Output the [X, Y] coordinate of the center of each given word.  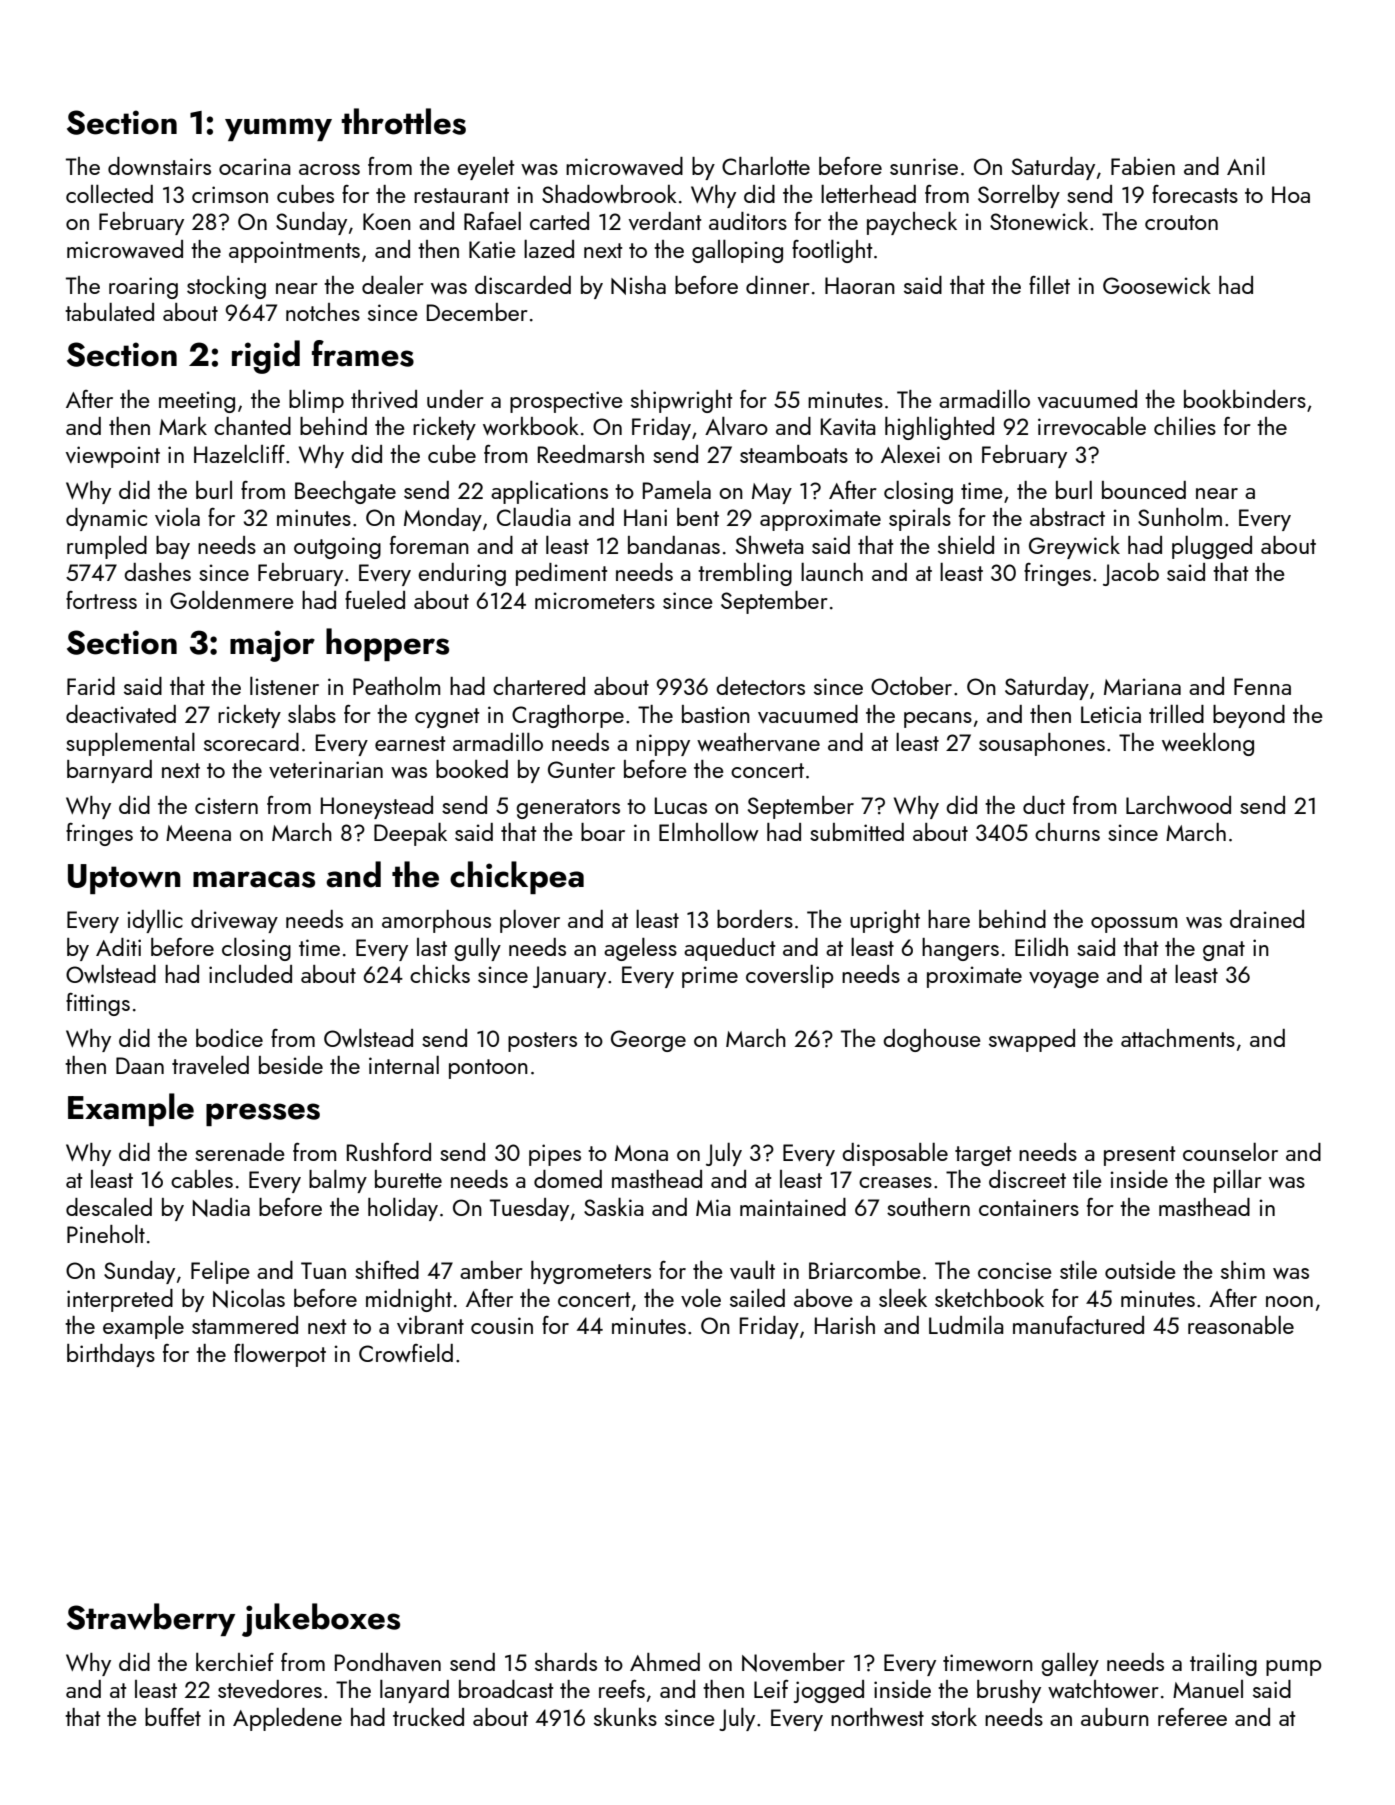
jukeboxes [321, 1620]
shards [566, 1662]
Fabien [1143, 166]
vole [701, 1298]
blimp [316, 401]
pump [1294, 1668]
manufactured [1078, 1325]
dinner [778, 285]
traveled [210, 1065]
